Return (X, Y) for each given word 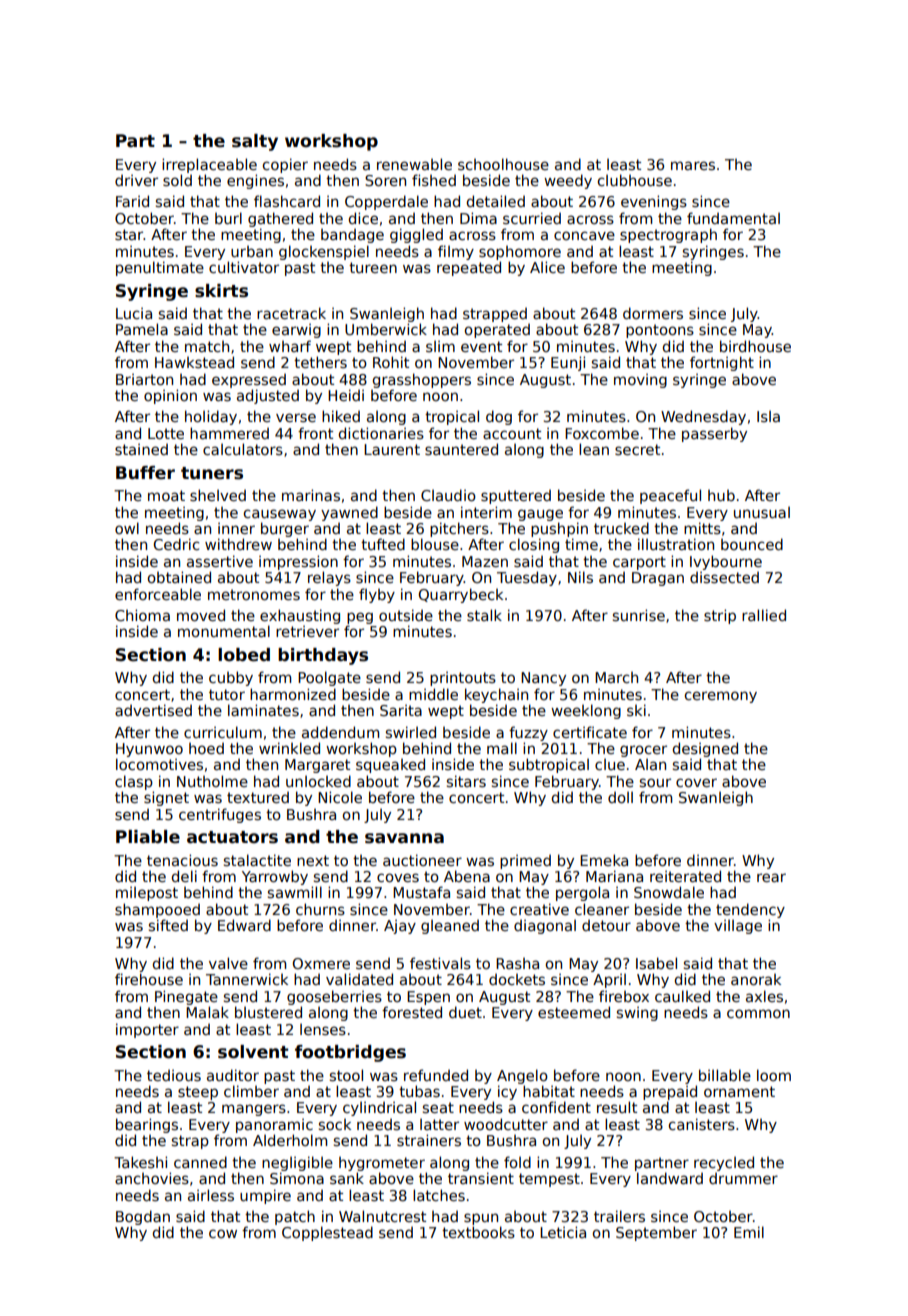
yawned (349, 513)
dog (499, 417)
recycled (724, 1163)
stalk (484, 615)
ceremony (721, 697)
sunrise (639, 615)
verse (296, 417)
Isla (768, 416)
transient (481, 1178)
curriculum (223, 732)
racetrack (291, 313)
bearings (147, 1125)
